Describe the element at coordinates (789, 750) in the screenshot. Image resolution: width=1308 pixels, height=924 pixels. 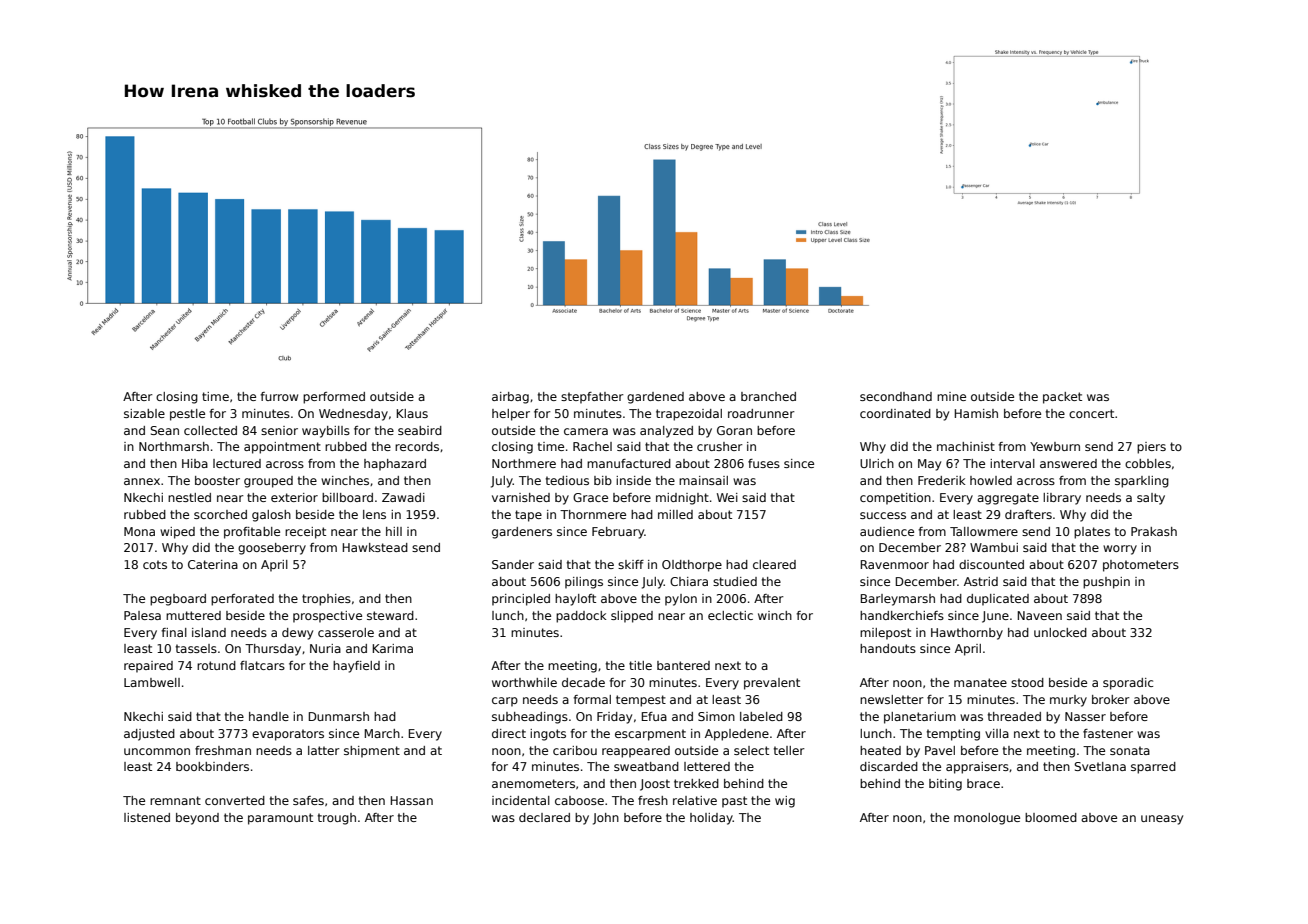
I see `teller` at that location.
